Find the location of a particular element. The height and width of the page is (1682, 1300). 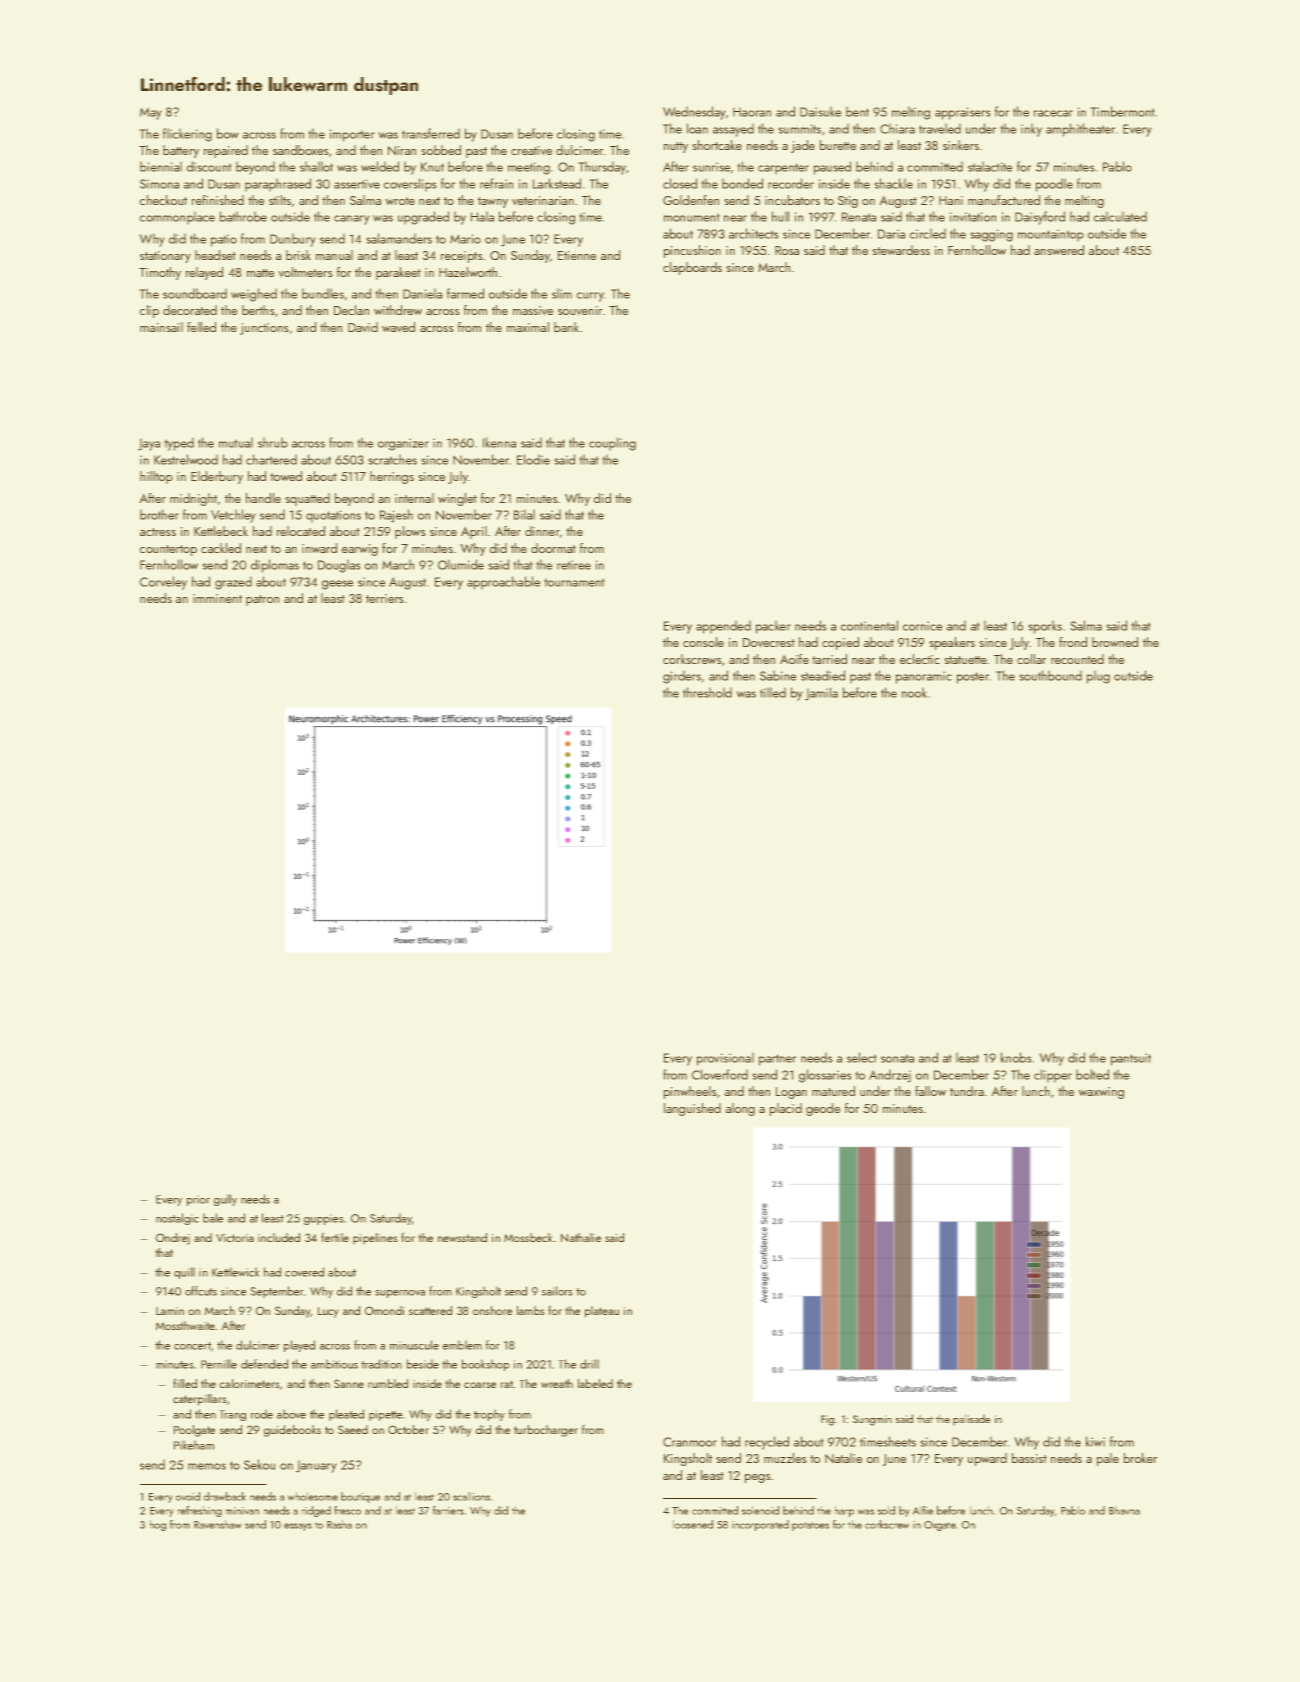

threshold is located at coordinates (707, 692).
